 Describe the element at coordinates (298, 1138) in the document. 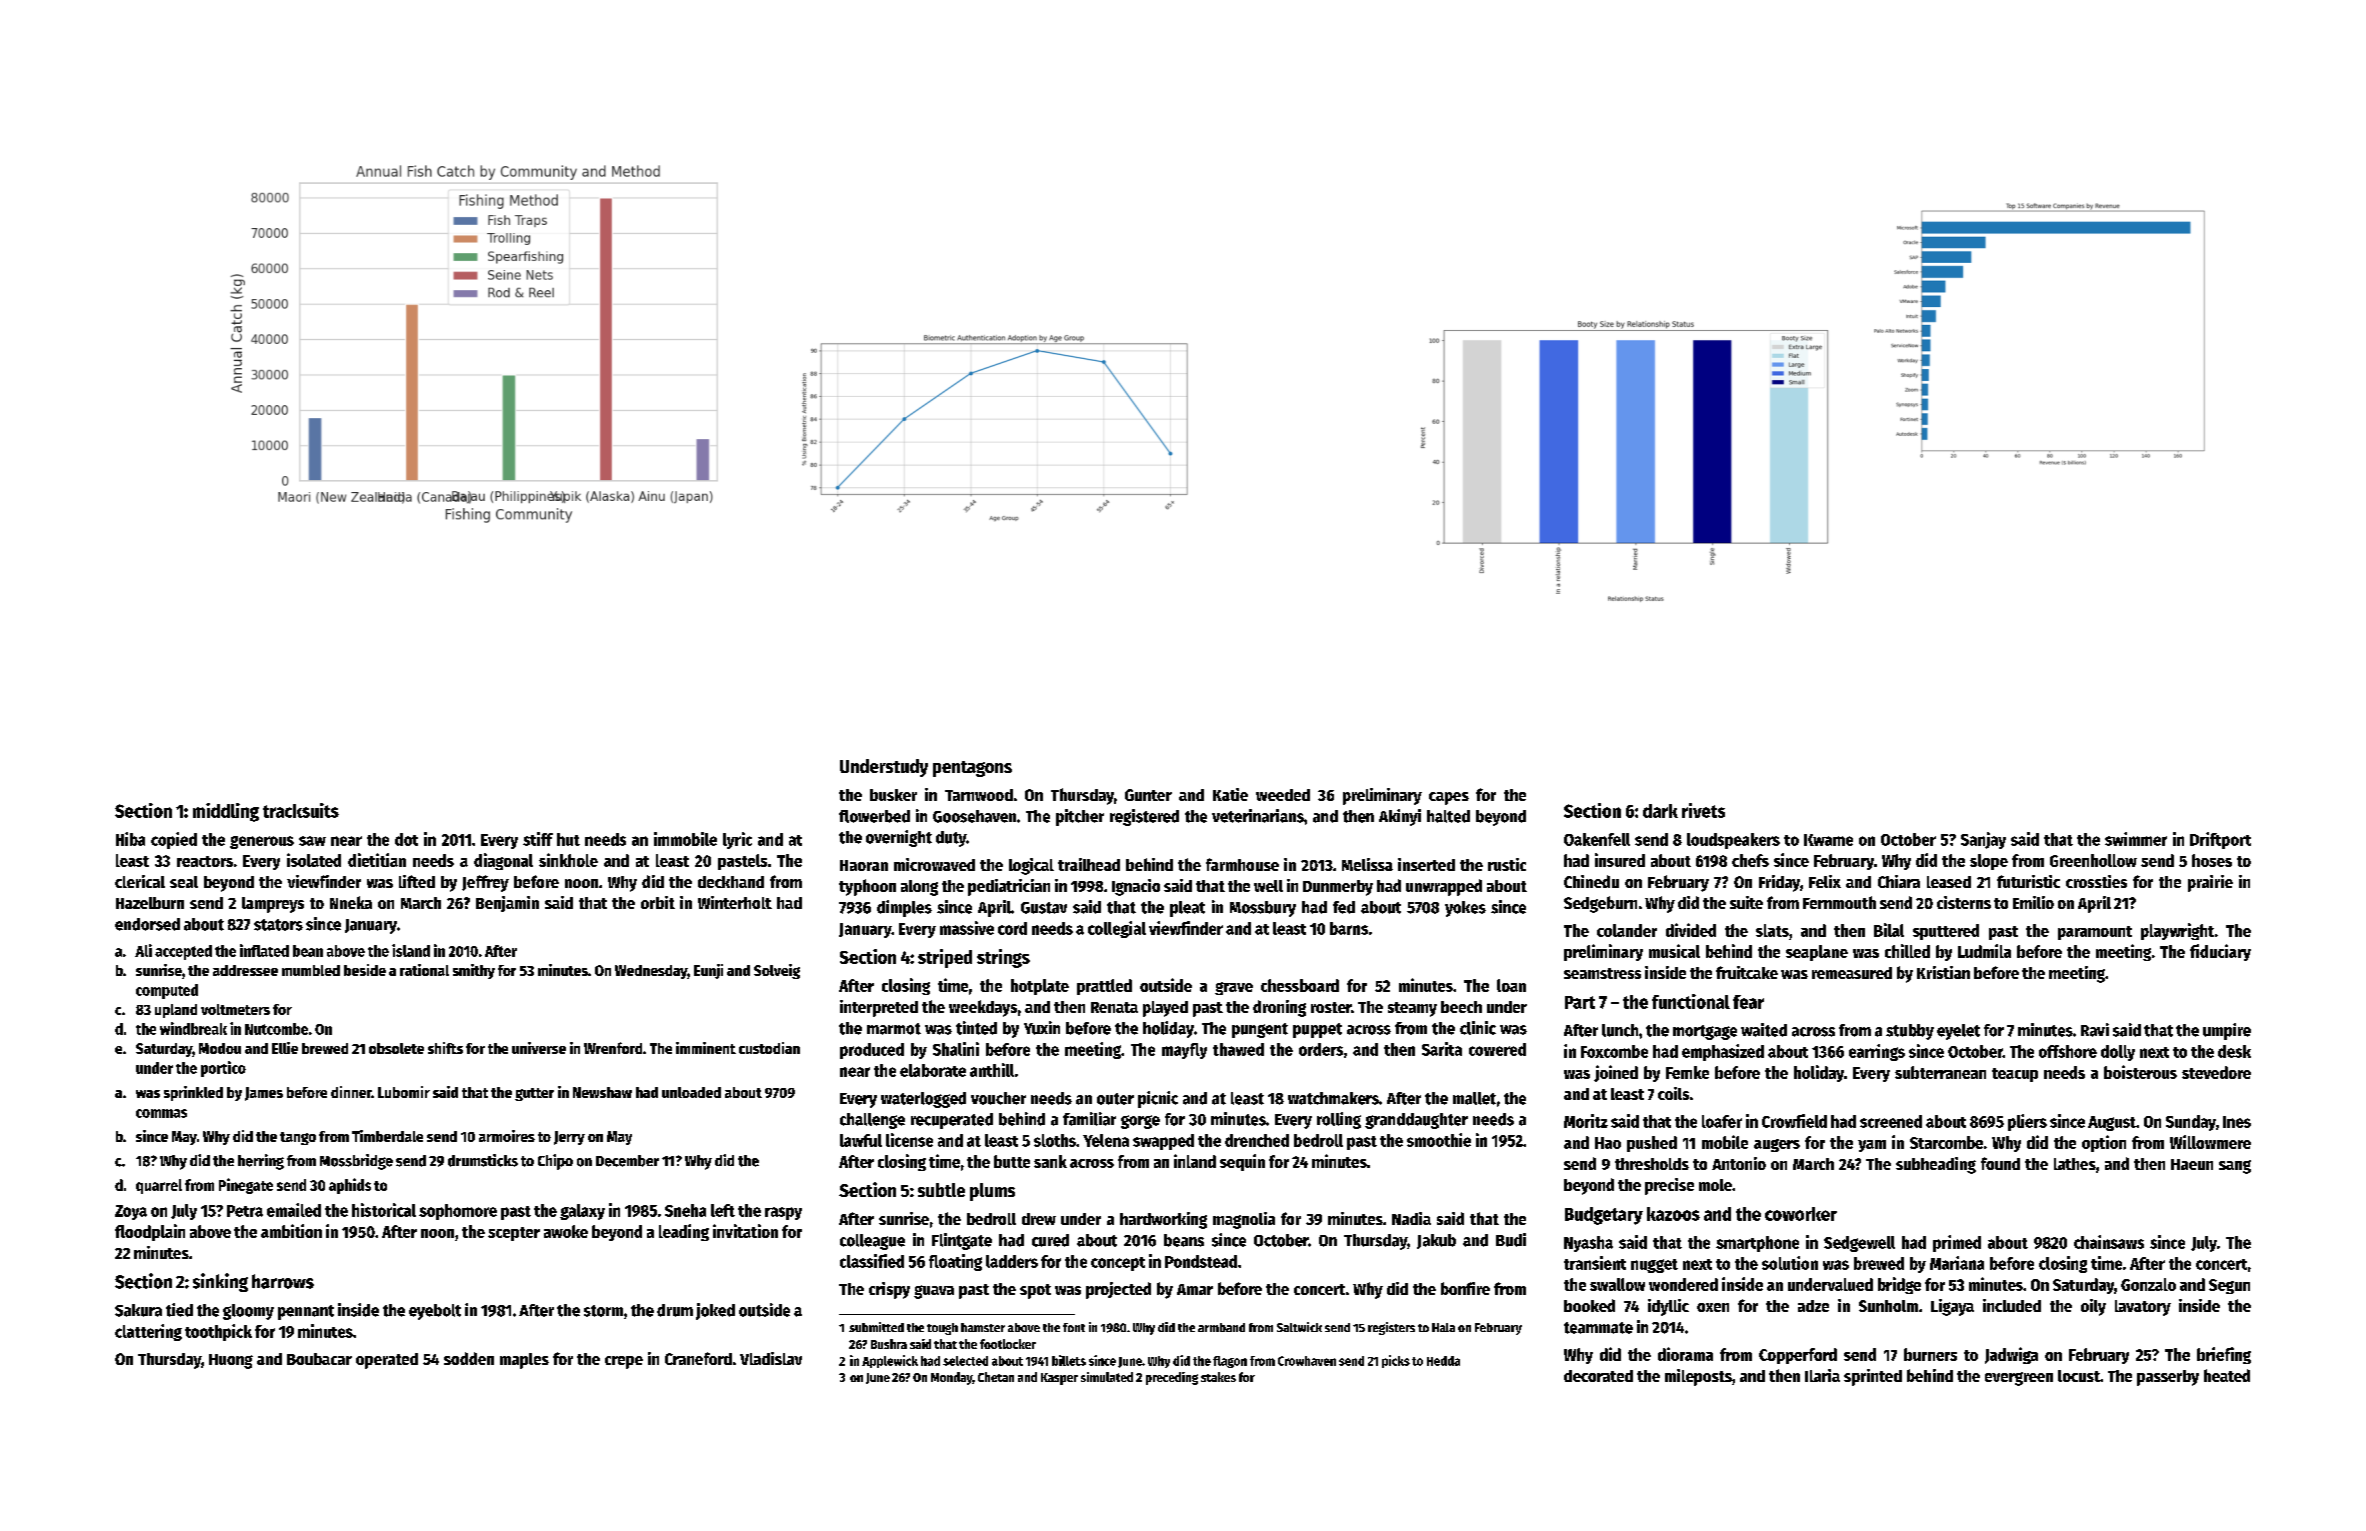

I see `tango` at that location.
